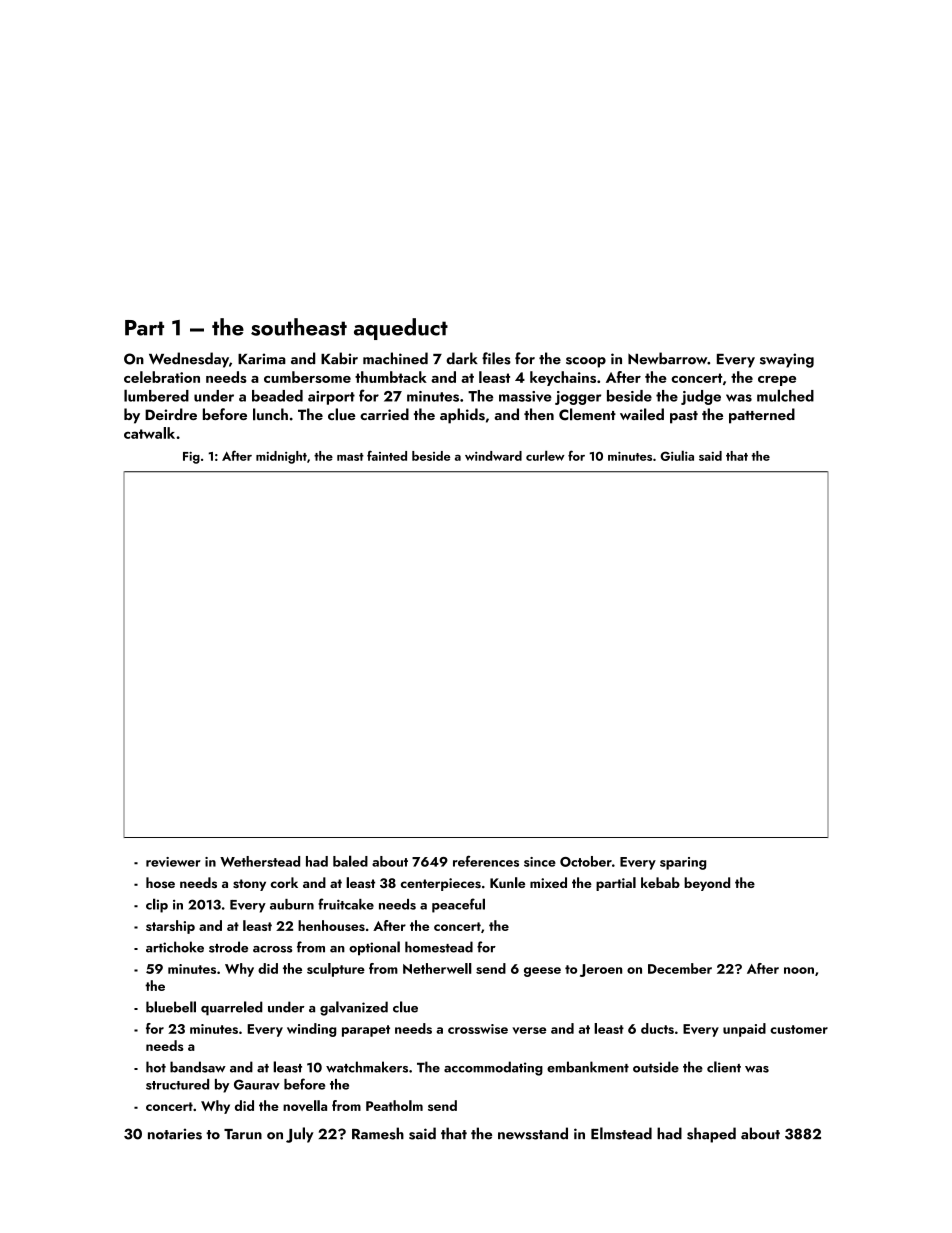 The image size is (952, 1233). What do you see at coordinates (277, 396) in the screenshot?
I see `beaded` at bounding box center [277, 396].
